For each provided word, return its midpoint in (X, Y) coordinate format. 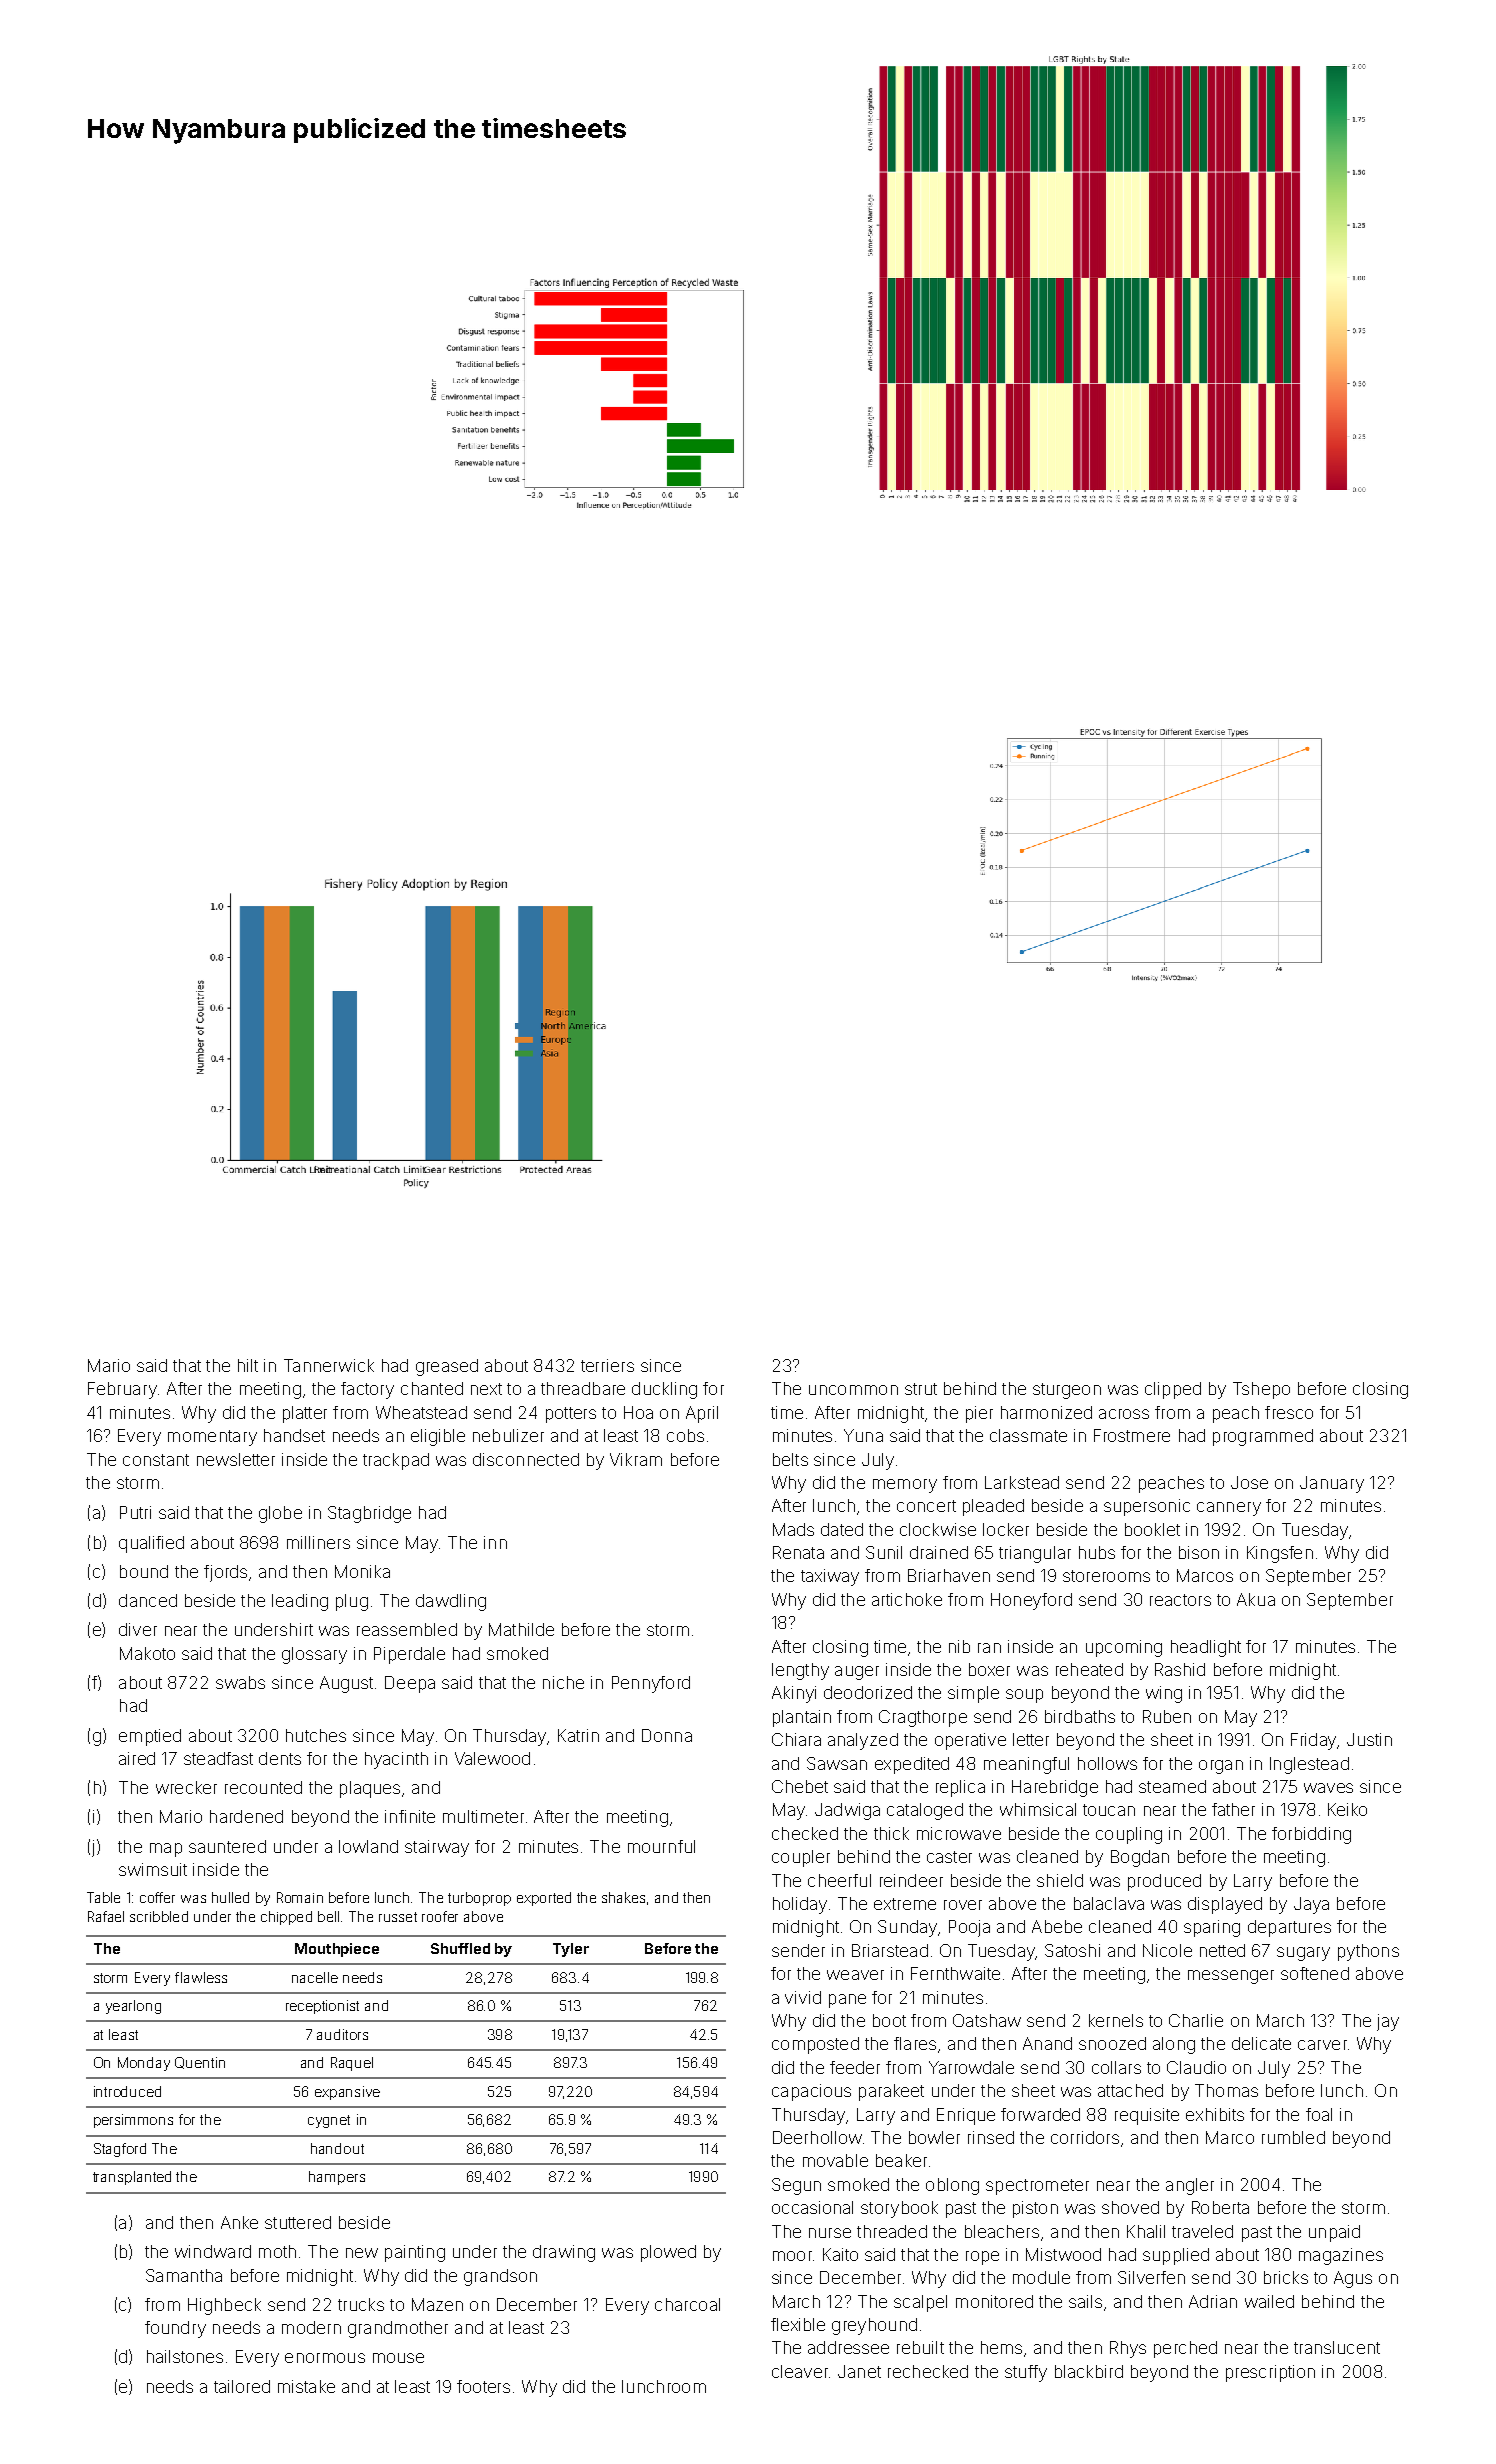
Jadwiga (847, 1811)
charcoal (687, 2304)
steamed (1172, 1786)
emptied (150, 1737)
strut (921, 1389)
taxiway (830, 1577)
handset (294, 1435)
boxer (989, 1669)
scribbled (159, 1916)
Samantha (184, 2275)
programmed (1263, 1437)
